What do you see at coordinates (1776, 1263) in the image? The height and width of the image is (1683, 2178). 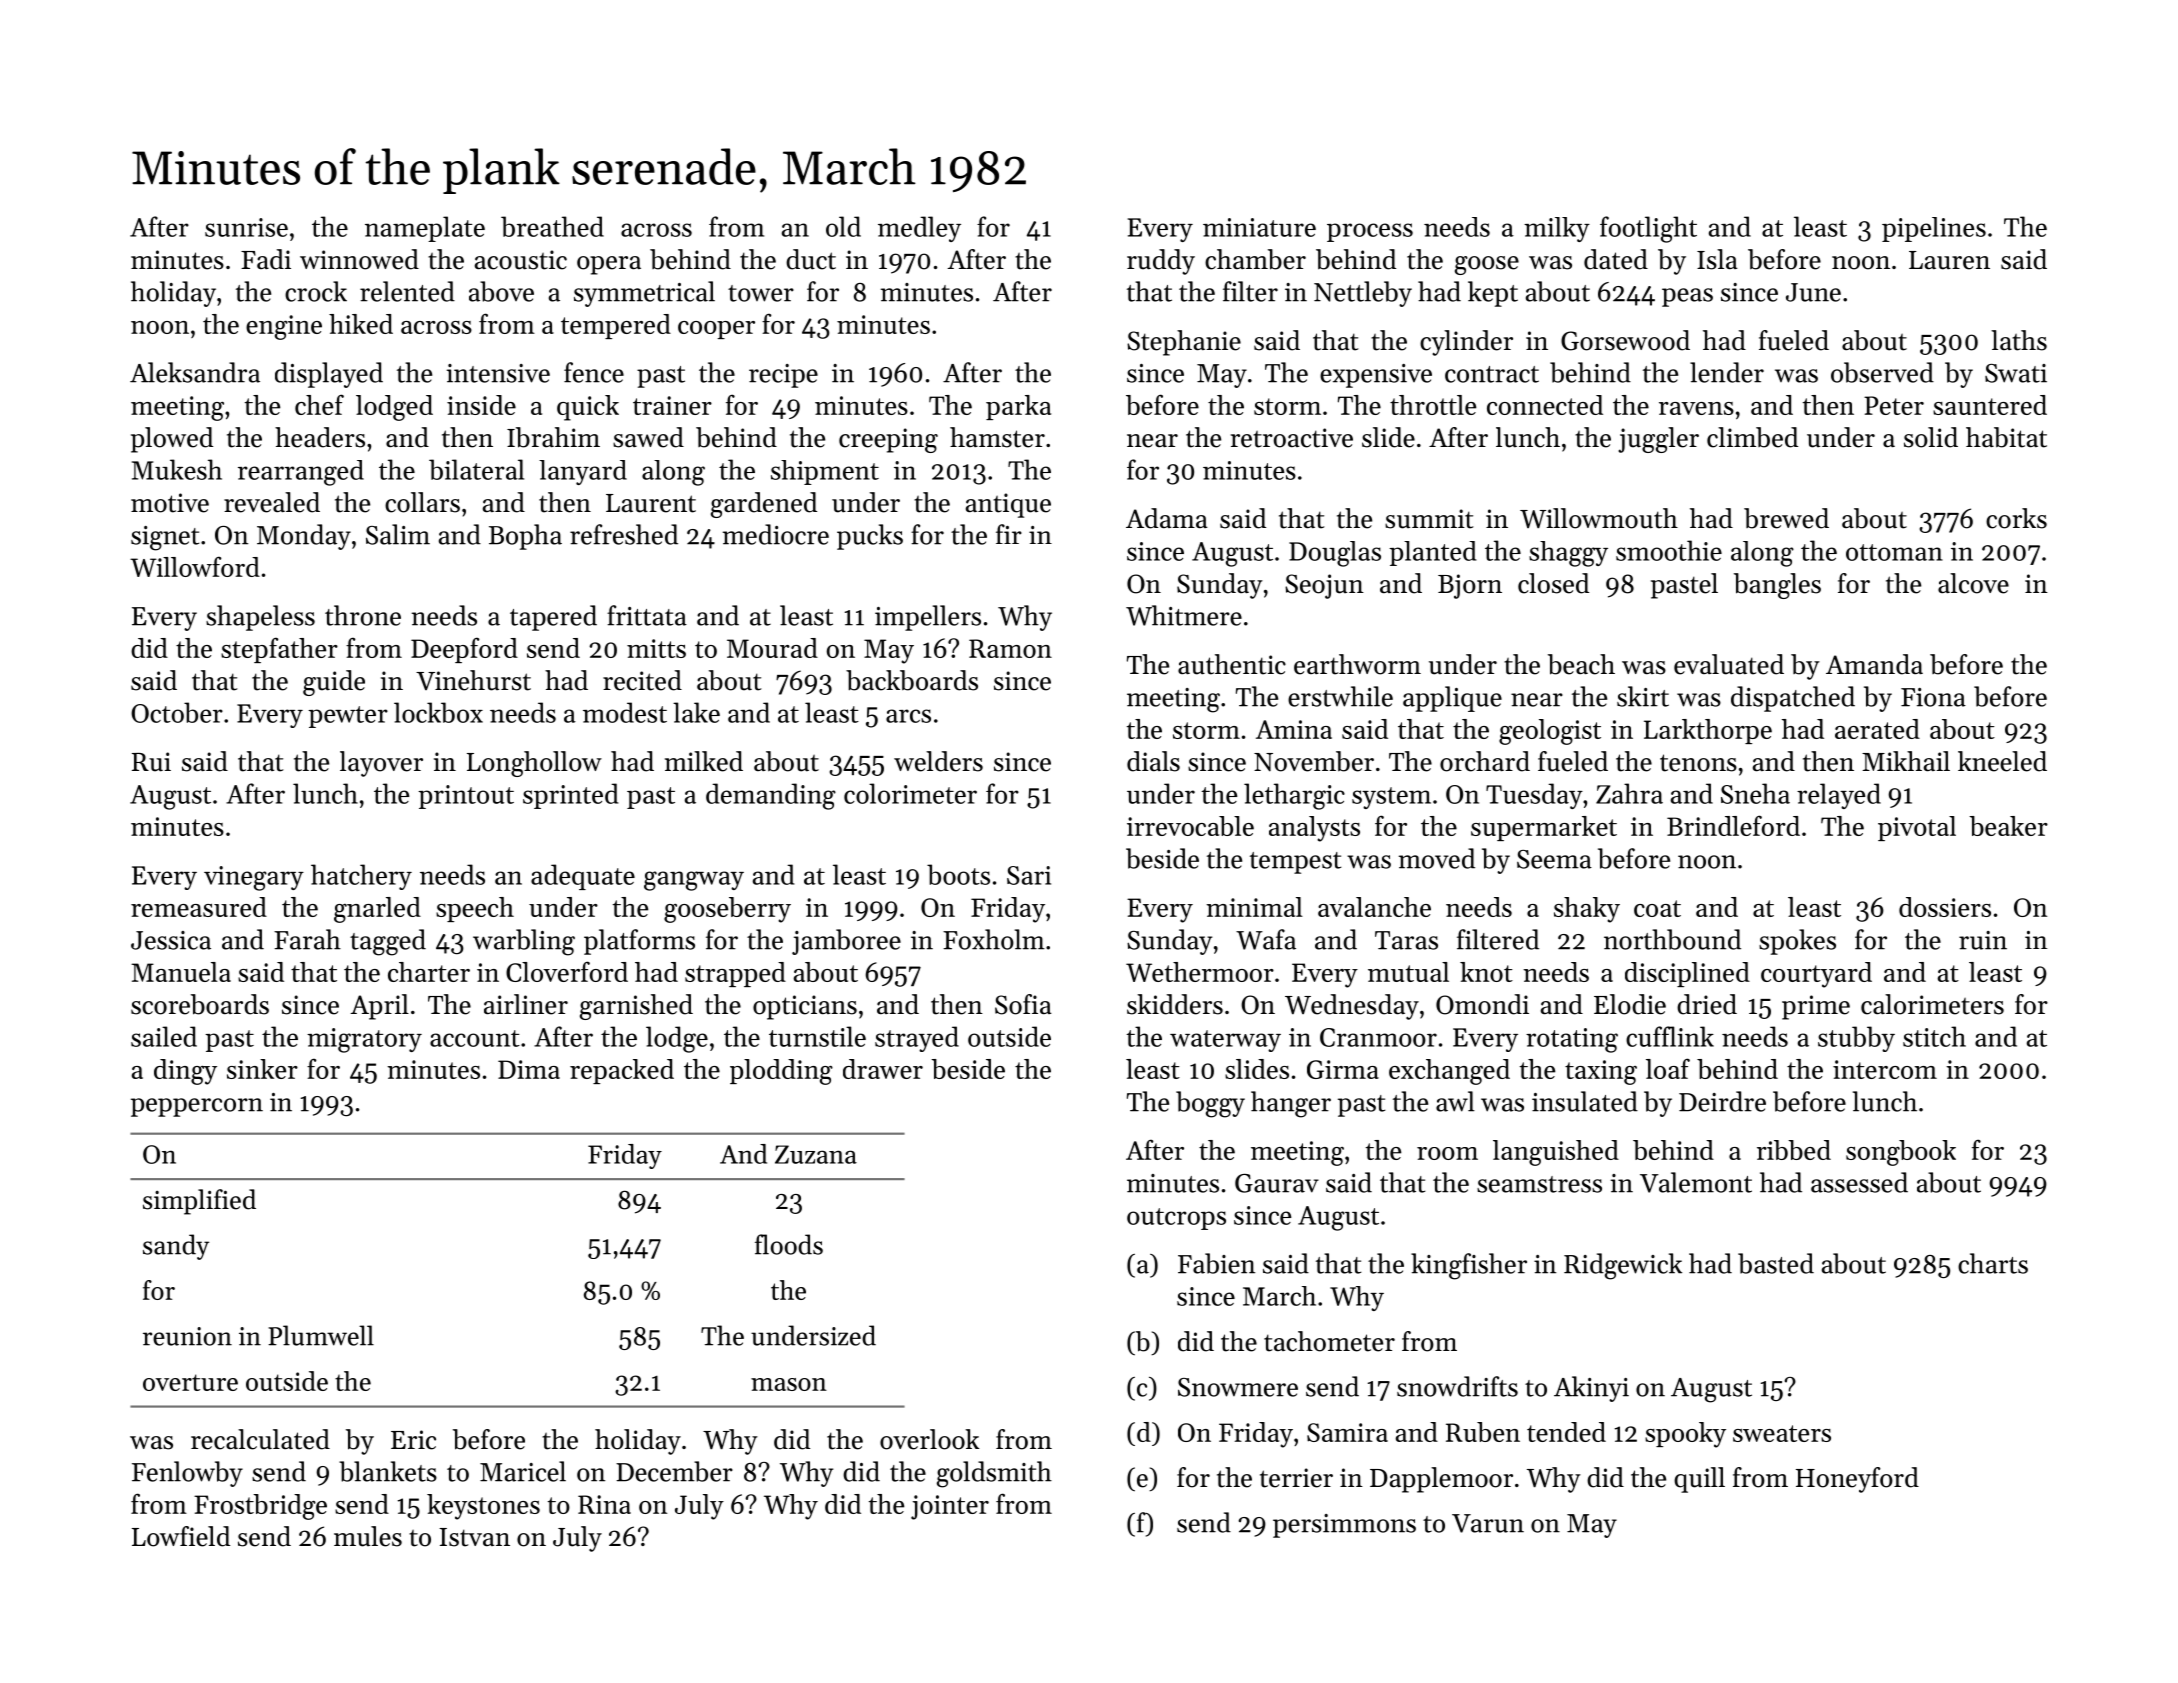 I see `basted` at bounding box center [1776, 1263].
